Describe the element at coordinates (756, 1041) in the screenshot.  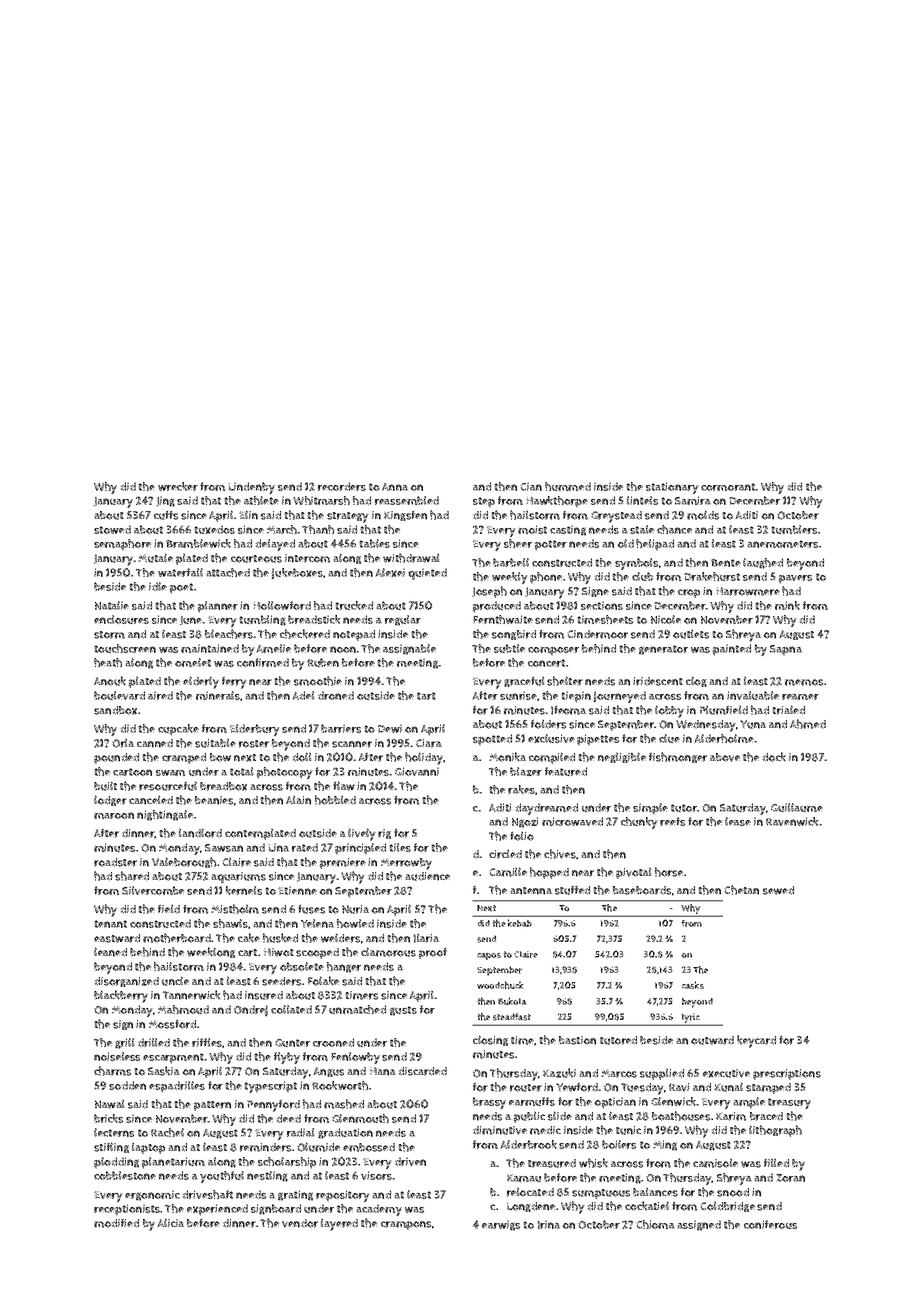
I see `keycard` at that location.
